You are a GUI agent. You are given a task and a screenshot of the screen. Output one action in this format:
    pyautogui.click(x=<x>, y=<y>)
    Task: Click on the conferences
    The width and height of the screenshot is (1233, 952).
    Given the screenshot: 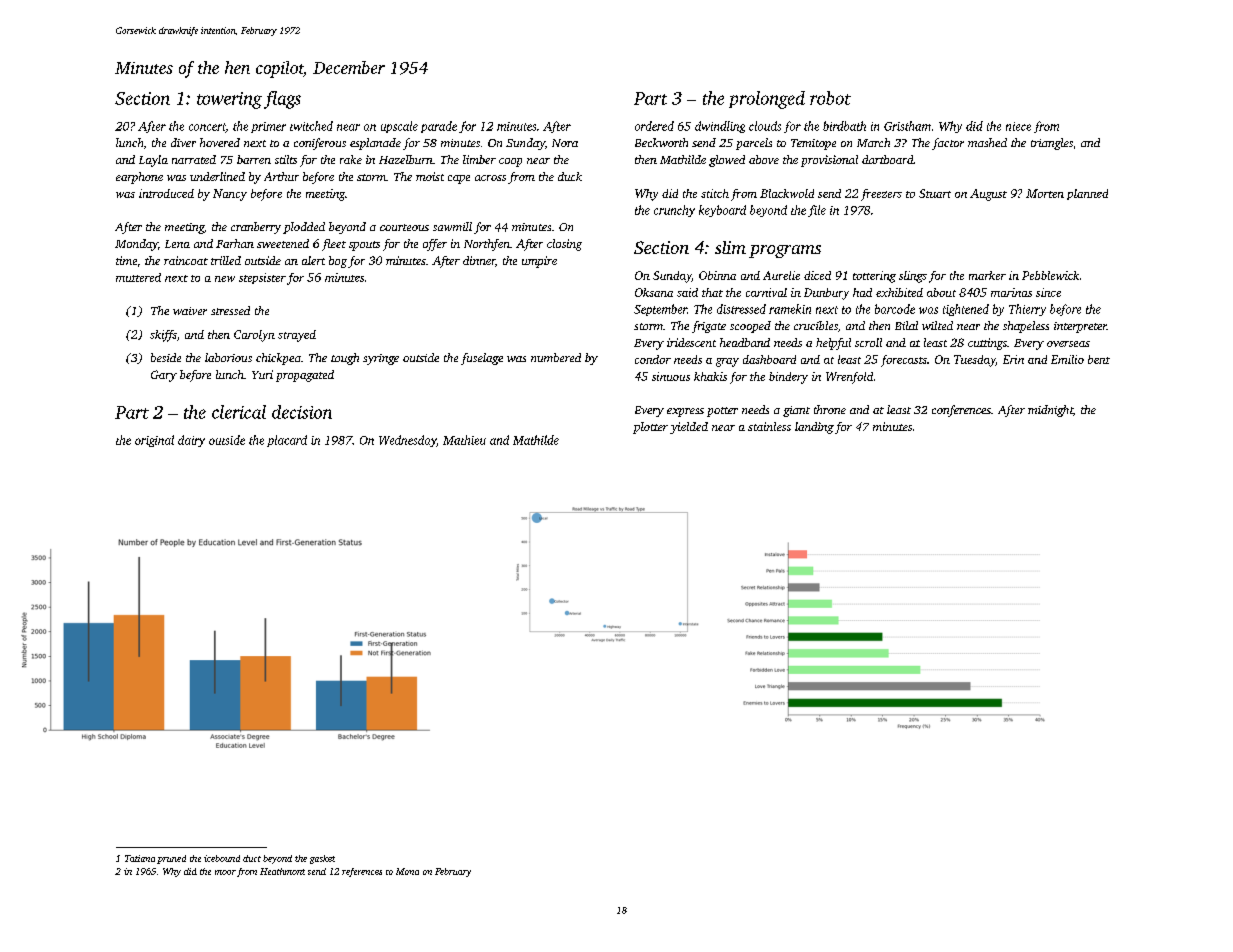 What is the action you would take?
    pyautogui.click(x=961, y=411)
